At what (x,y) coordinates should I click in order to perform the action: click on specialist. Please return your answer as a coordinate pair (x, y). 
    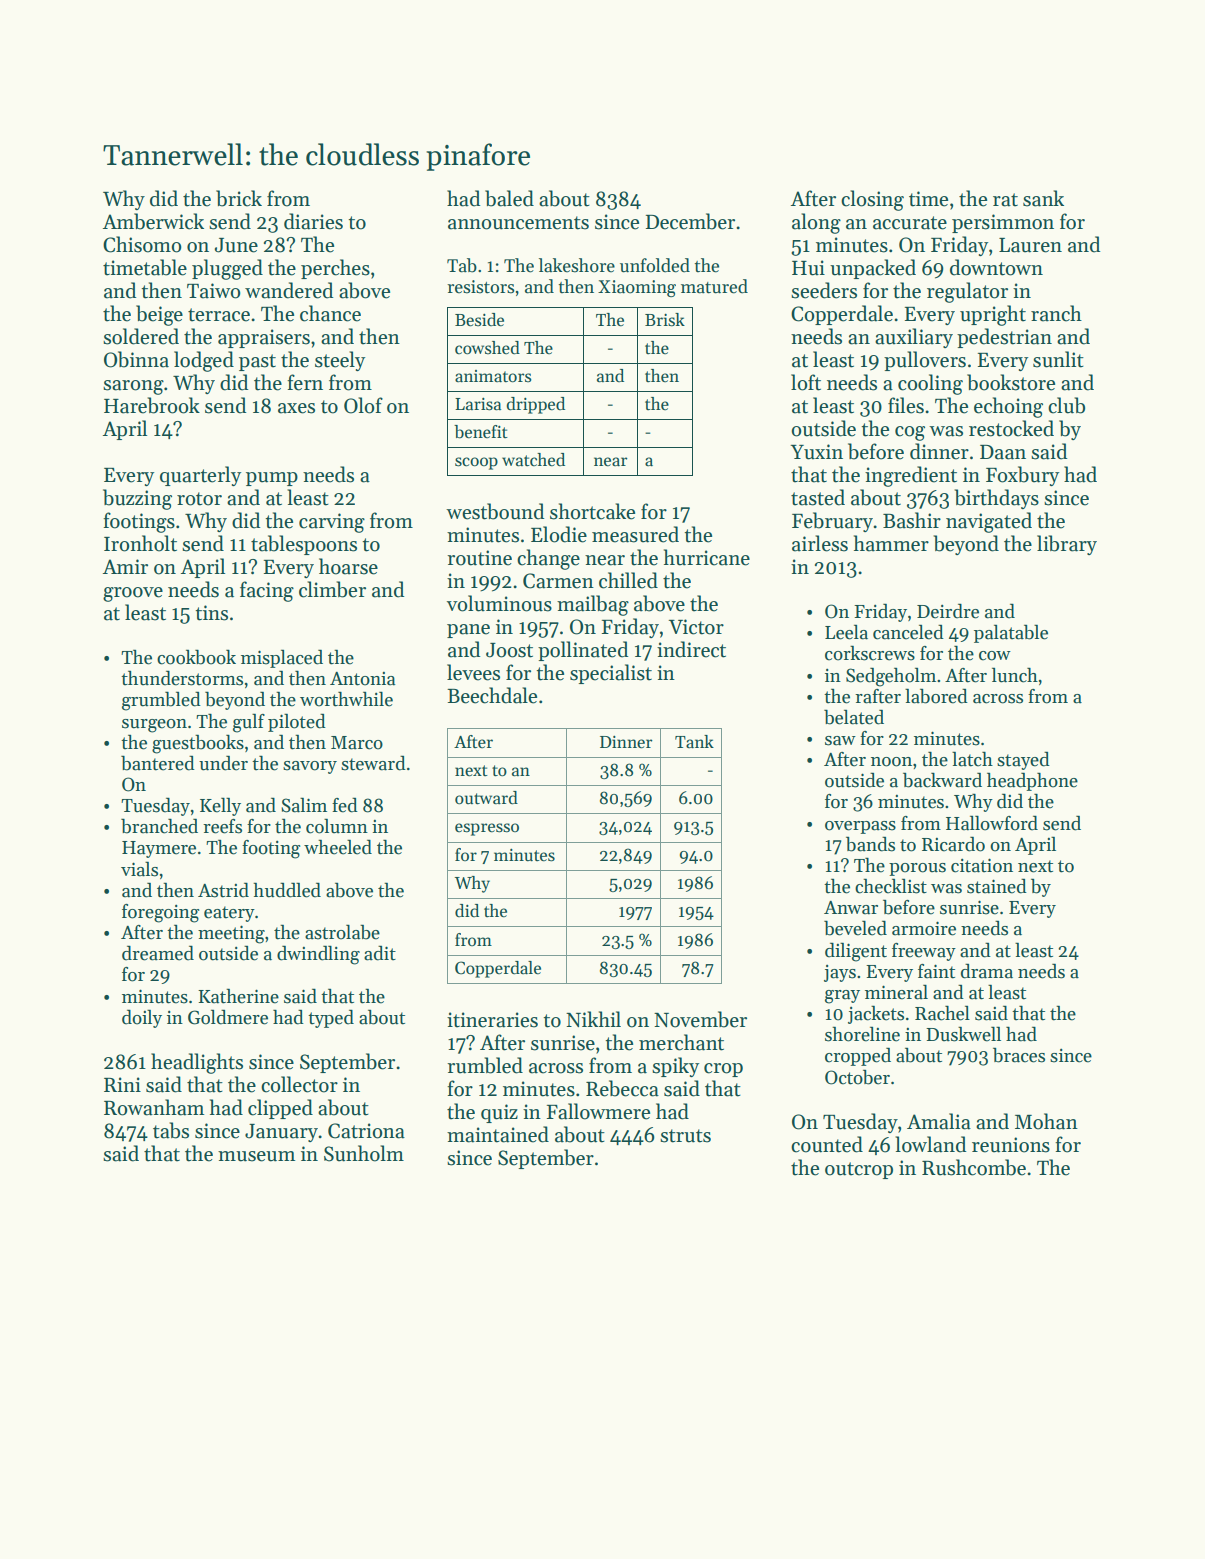
    Looking at the image, I should click on (611, 674).
